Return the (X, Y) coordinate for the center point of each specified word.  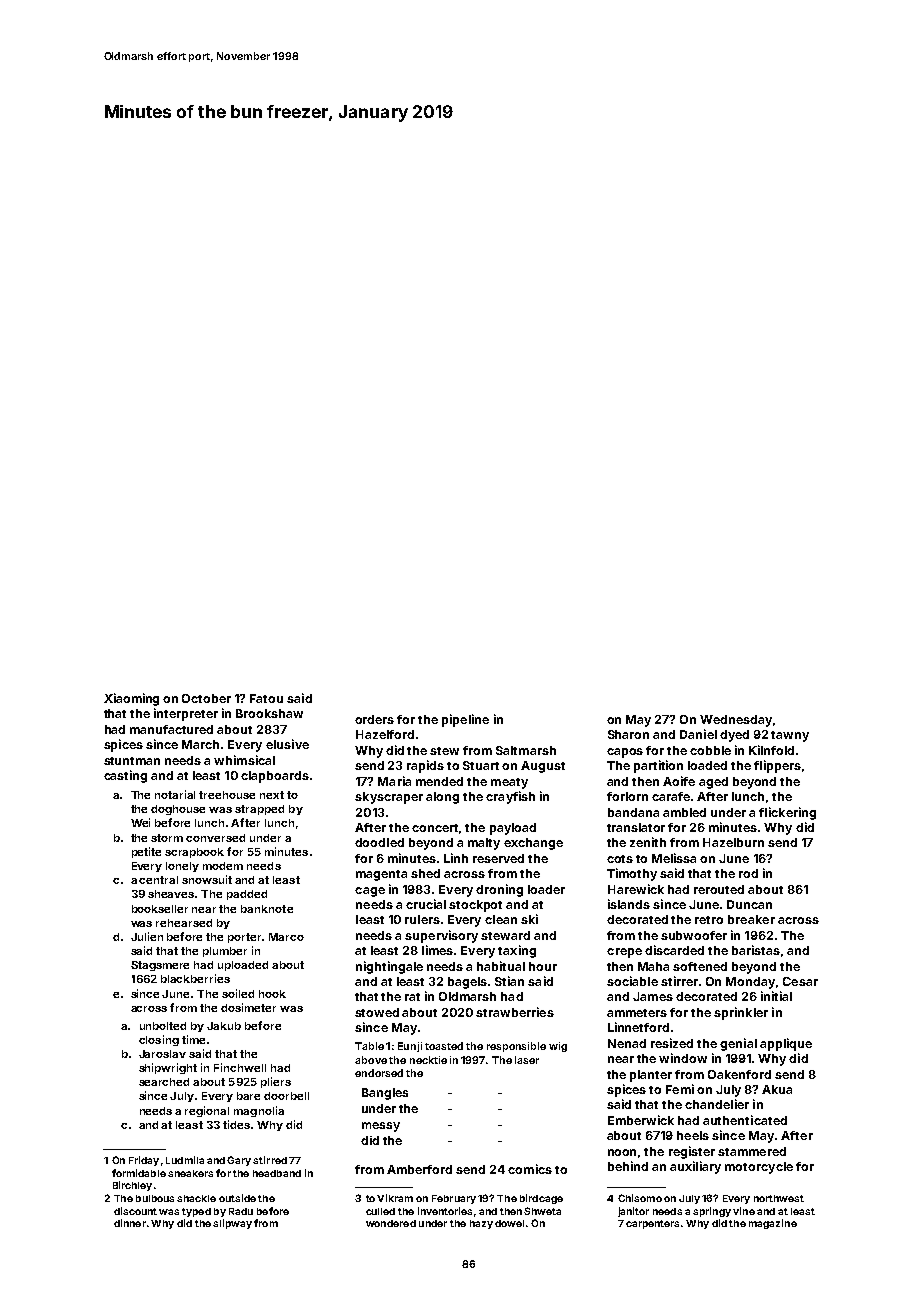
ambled (684, 812)
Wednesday (736, 721)
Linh (456, 858)
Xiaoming (131, 699)
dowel (509, 1223)
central (158, 880)
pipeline (465, 720)
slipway (232, 1224)
